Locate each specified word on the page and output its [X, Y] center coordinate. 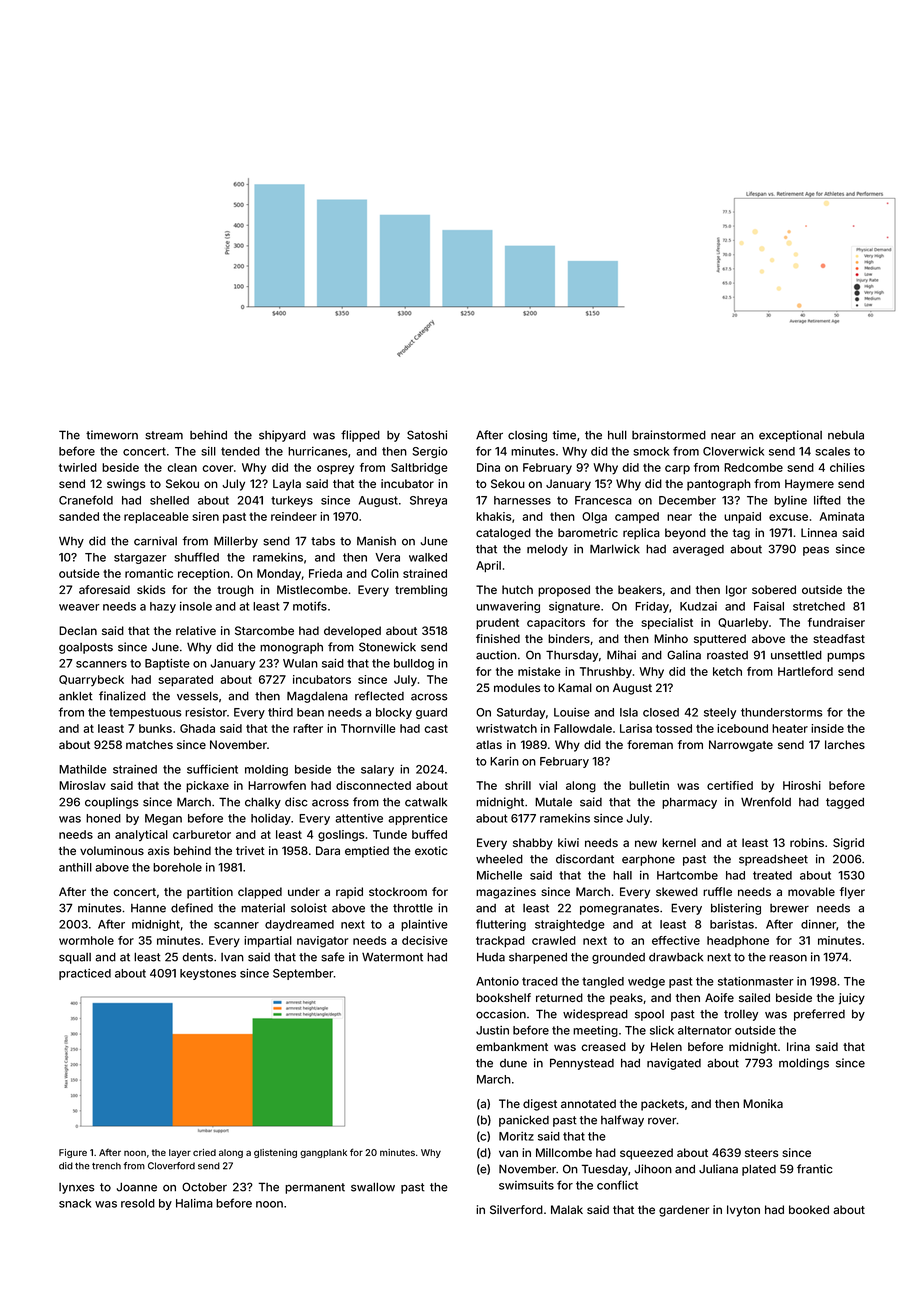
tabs [323, 541]
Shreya [428, 501]
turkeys [292, 501]
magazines [506, 893]
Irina [798, 1046]
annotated [588, 1103]
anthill [75, 867]
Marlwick [615, 549]
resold [138, 1203]
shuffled [196, 557]
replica [641, 534]
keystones [208, 974]
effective [676, 940]
